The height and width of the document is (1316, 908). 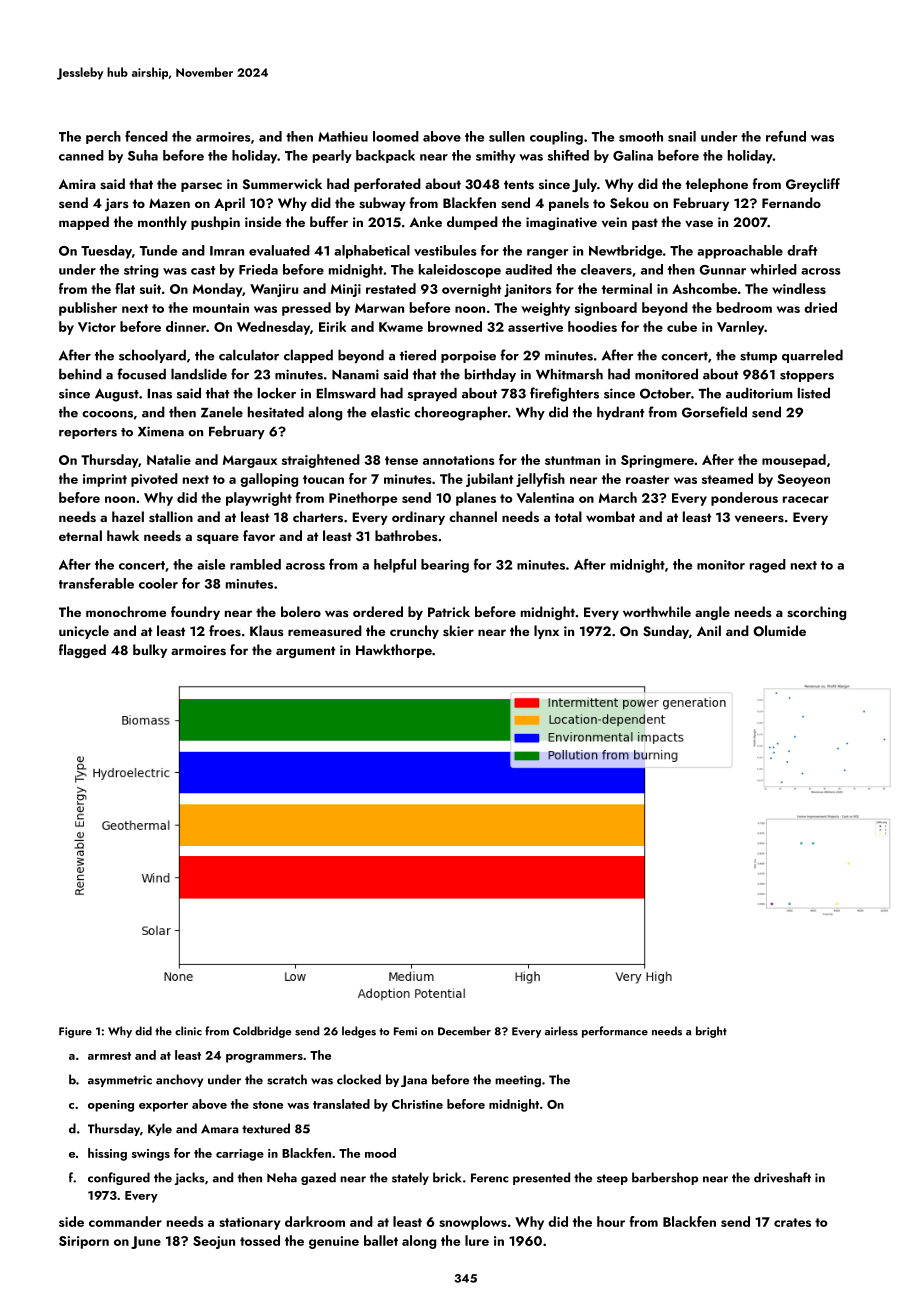 What do you see at coordinates (359, 1032) in the document?
I see `ledges` at bounding box center [359, 1032].
